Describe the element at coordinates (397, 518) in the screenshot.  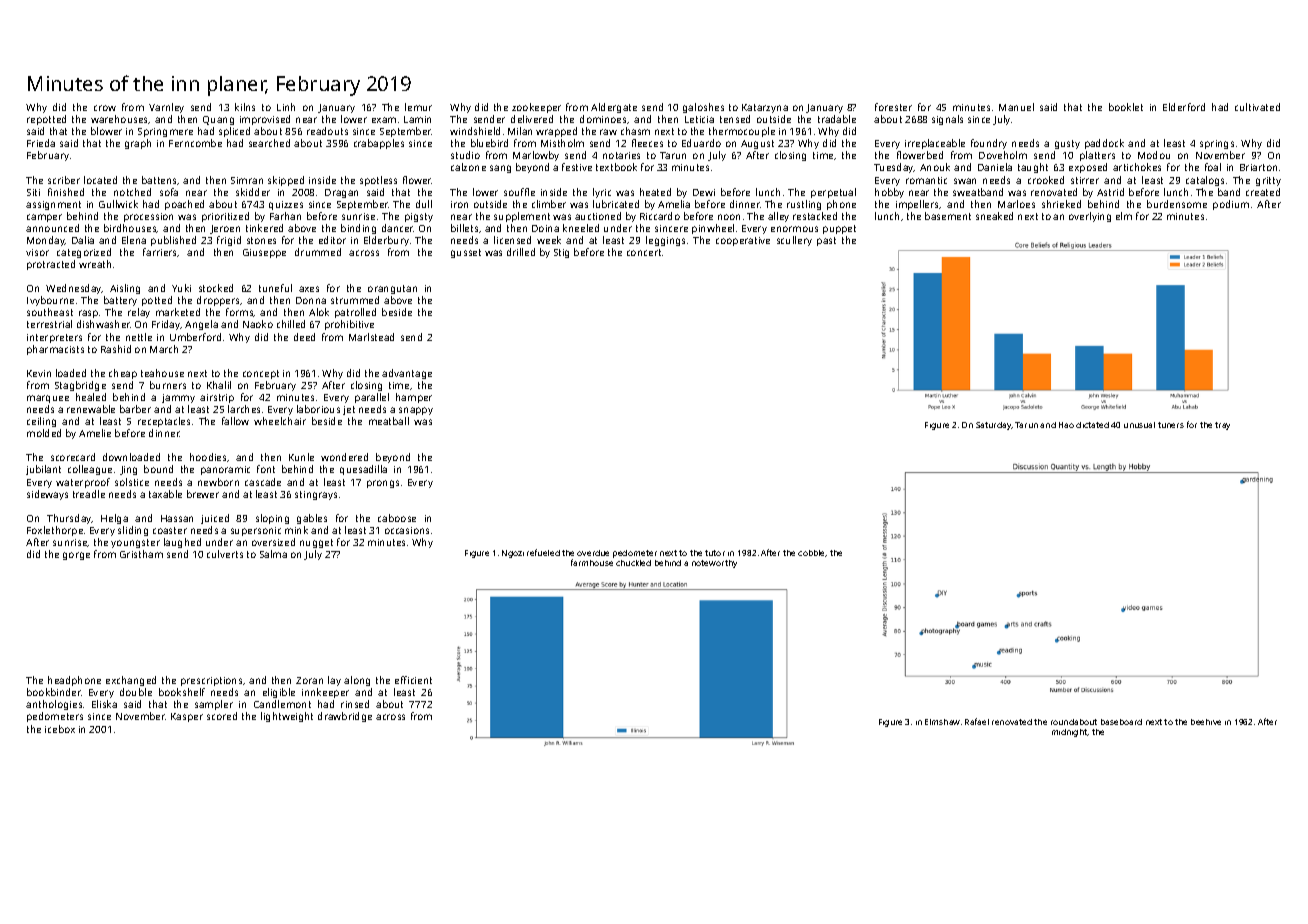
I see `caboose` at that location.
